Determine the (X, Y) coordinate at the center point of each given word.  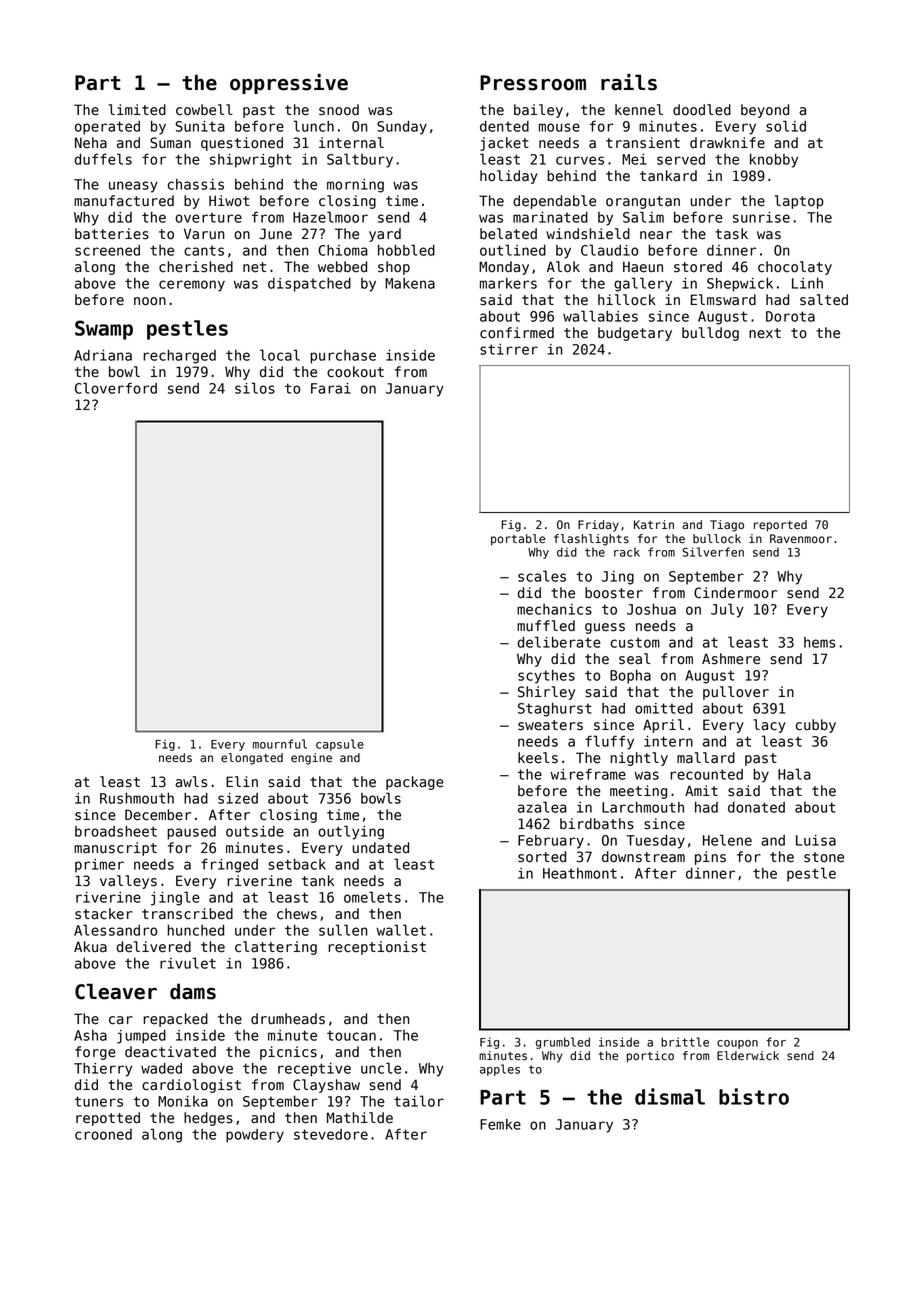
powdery (255, 1136)
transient (643, 143)
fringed (229, 865)
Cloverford (116, 388)
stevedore (331, 1134)
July (727, 610)
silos (255, 388)
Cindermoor (735, 593)
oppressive (289, 84)
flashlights (591, 540)
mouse (559, 127)
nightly (639, 759)
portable (518, 540)
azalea (542, 807)
